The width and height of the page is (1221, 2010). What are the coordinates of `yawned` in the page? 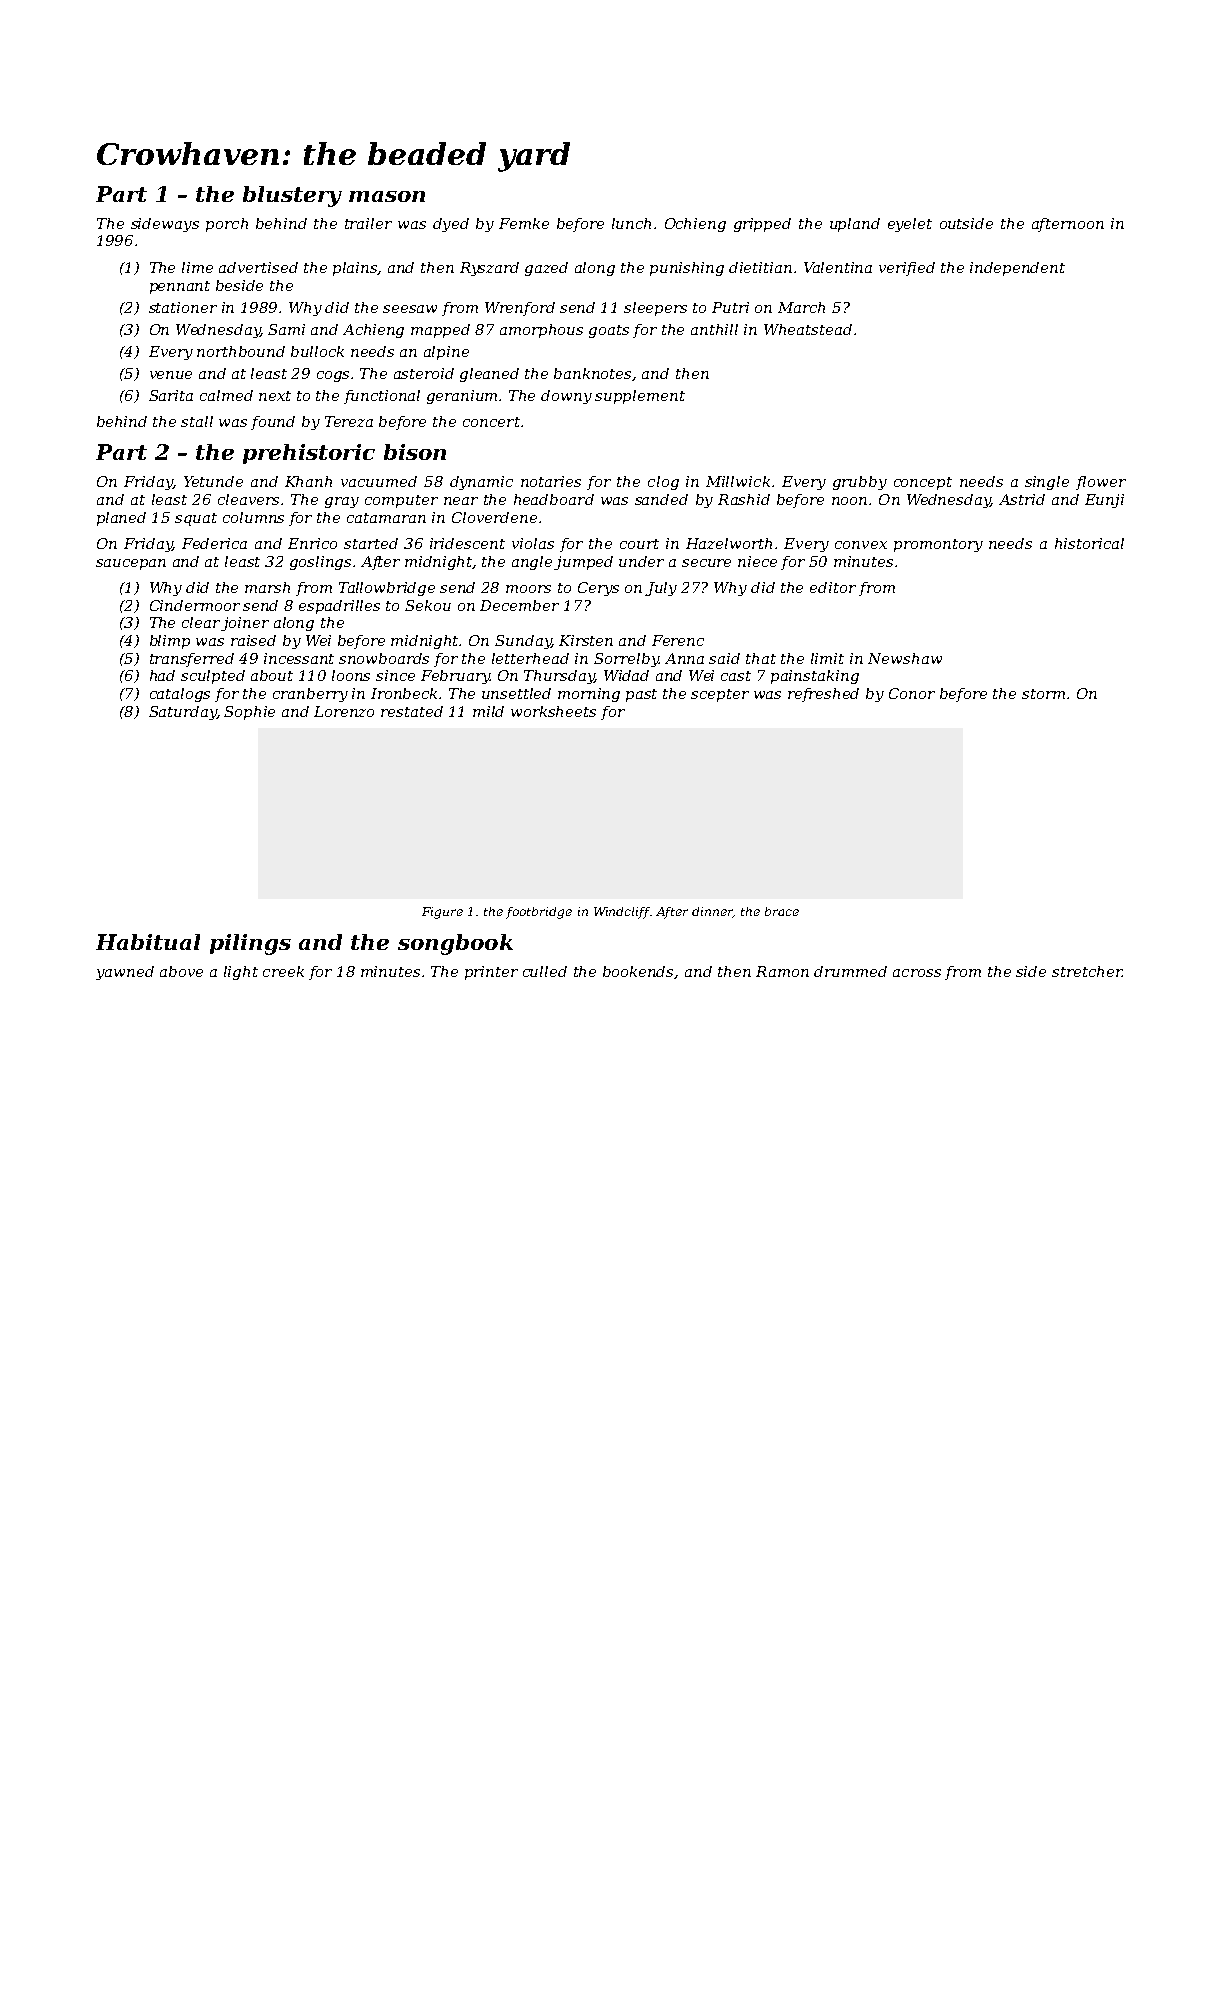 It's located at (125, 973).
